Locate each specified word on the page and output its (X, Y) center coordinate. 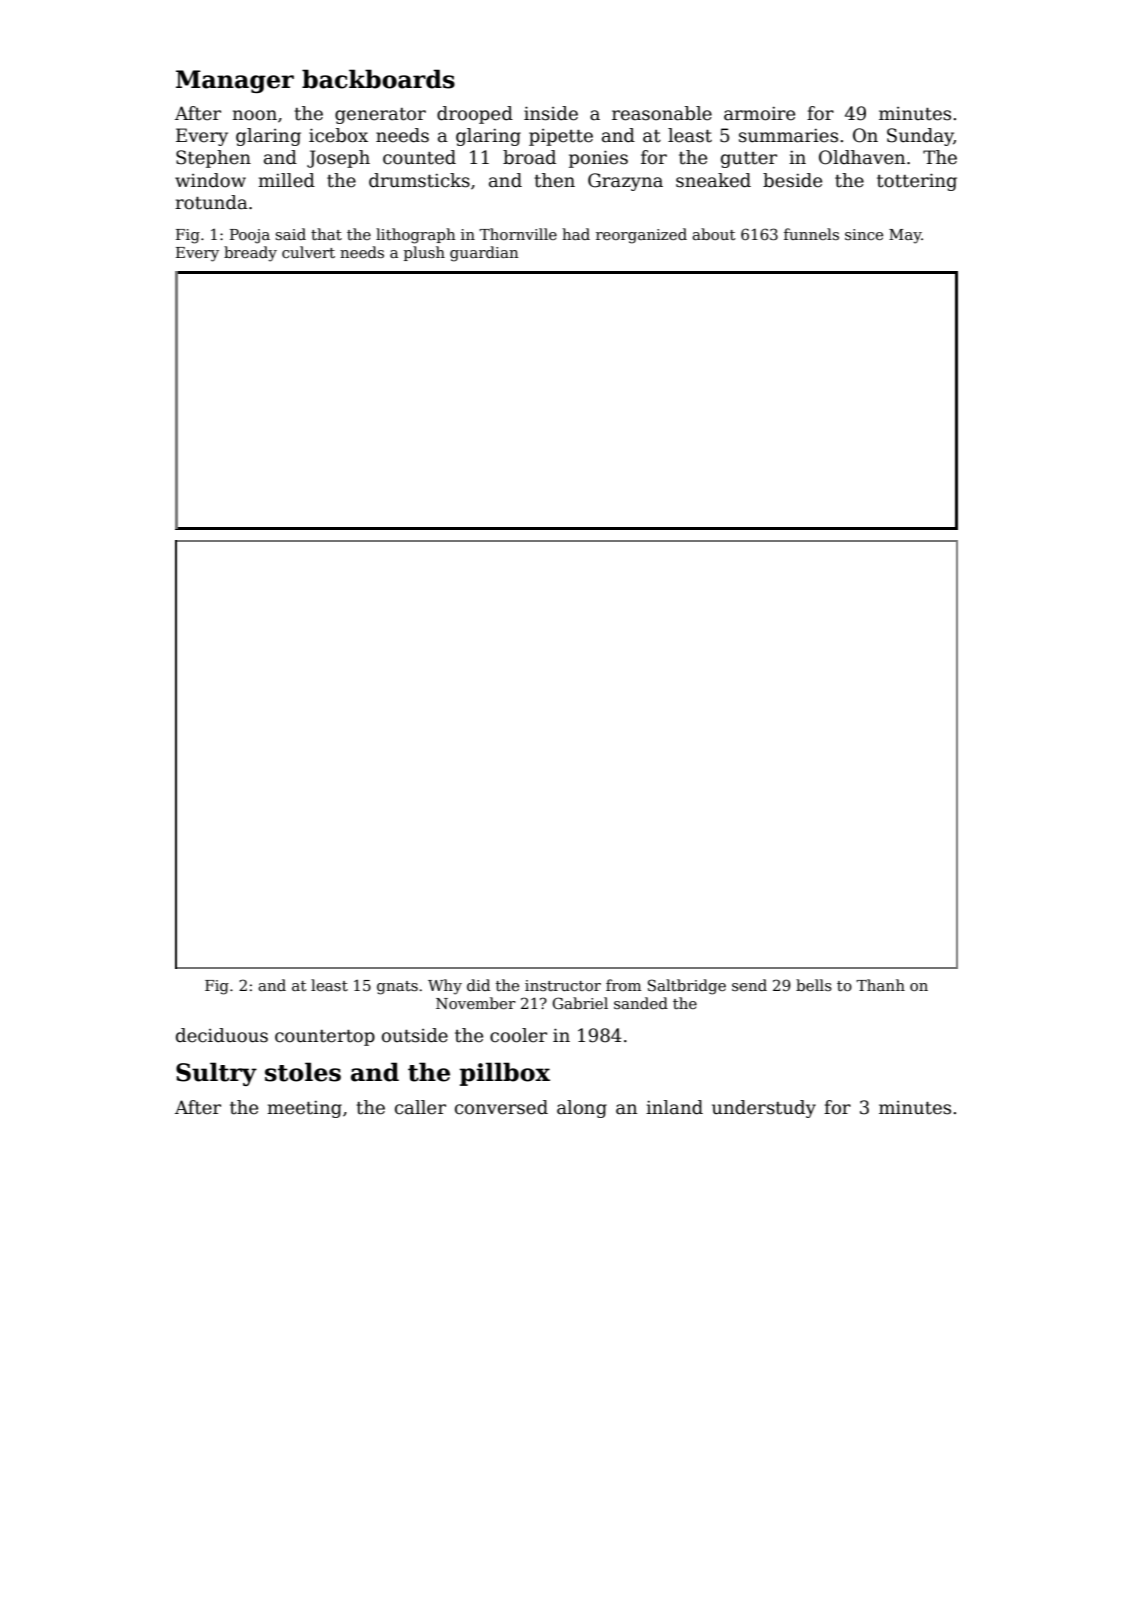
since (864, 234)
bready (250, 254)
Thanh (880, 985)
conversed (501, 1107)
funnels (811, 234)
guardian (484, 254)
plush (424, 253)
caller (420, 1107)
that (326, 234)
